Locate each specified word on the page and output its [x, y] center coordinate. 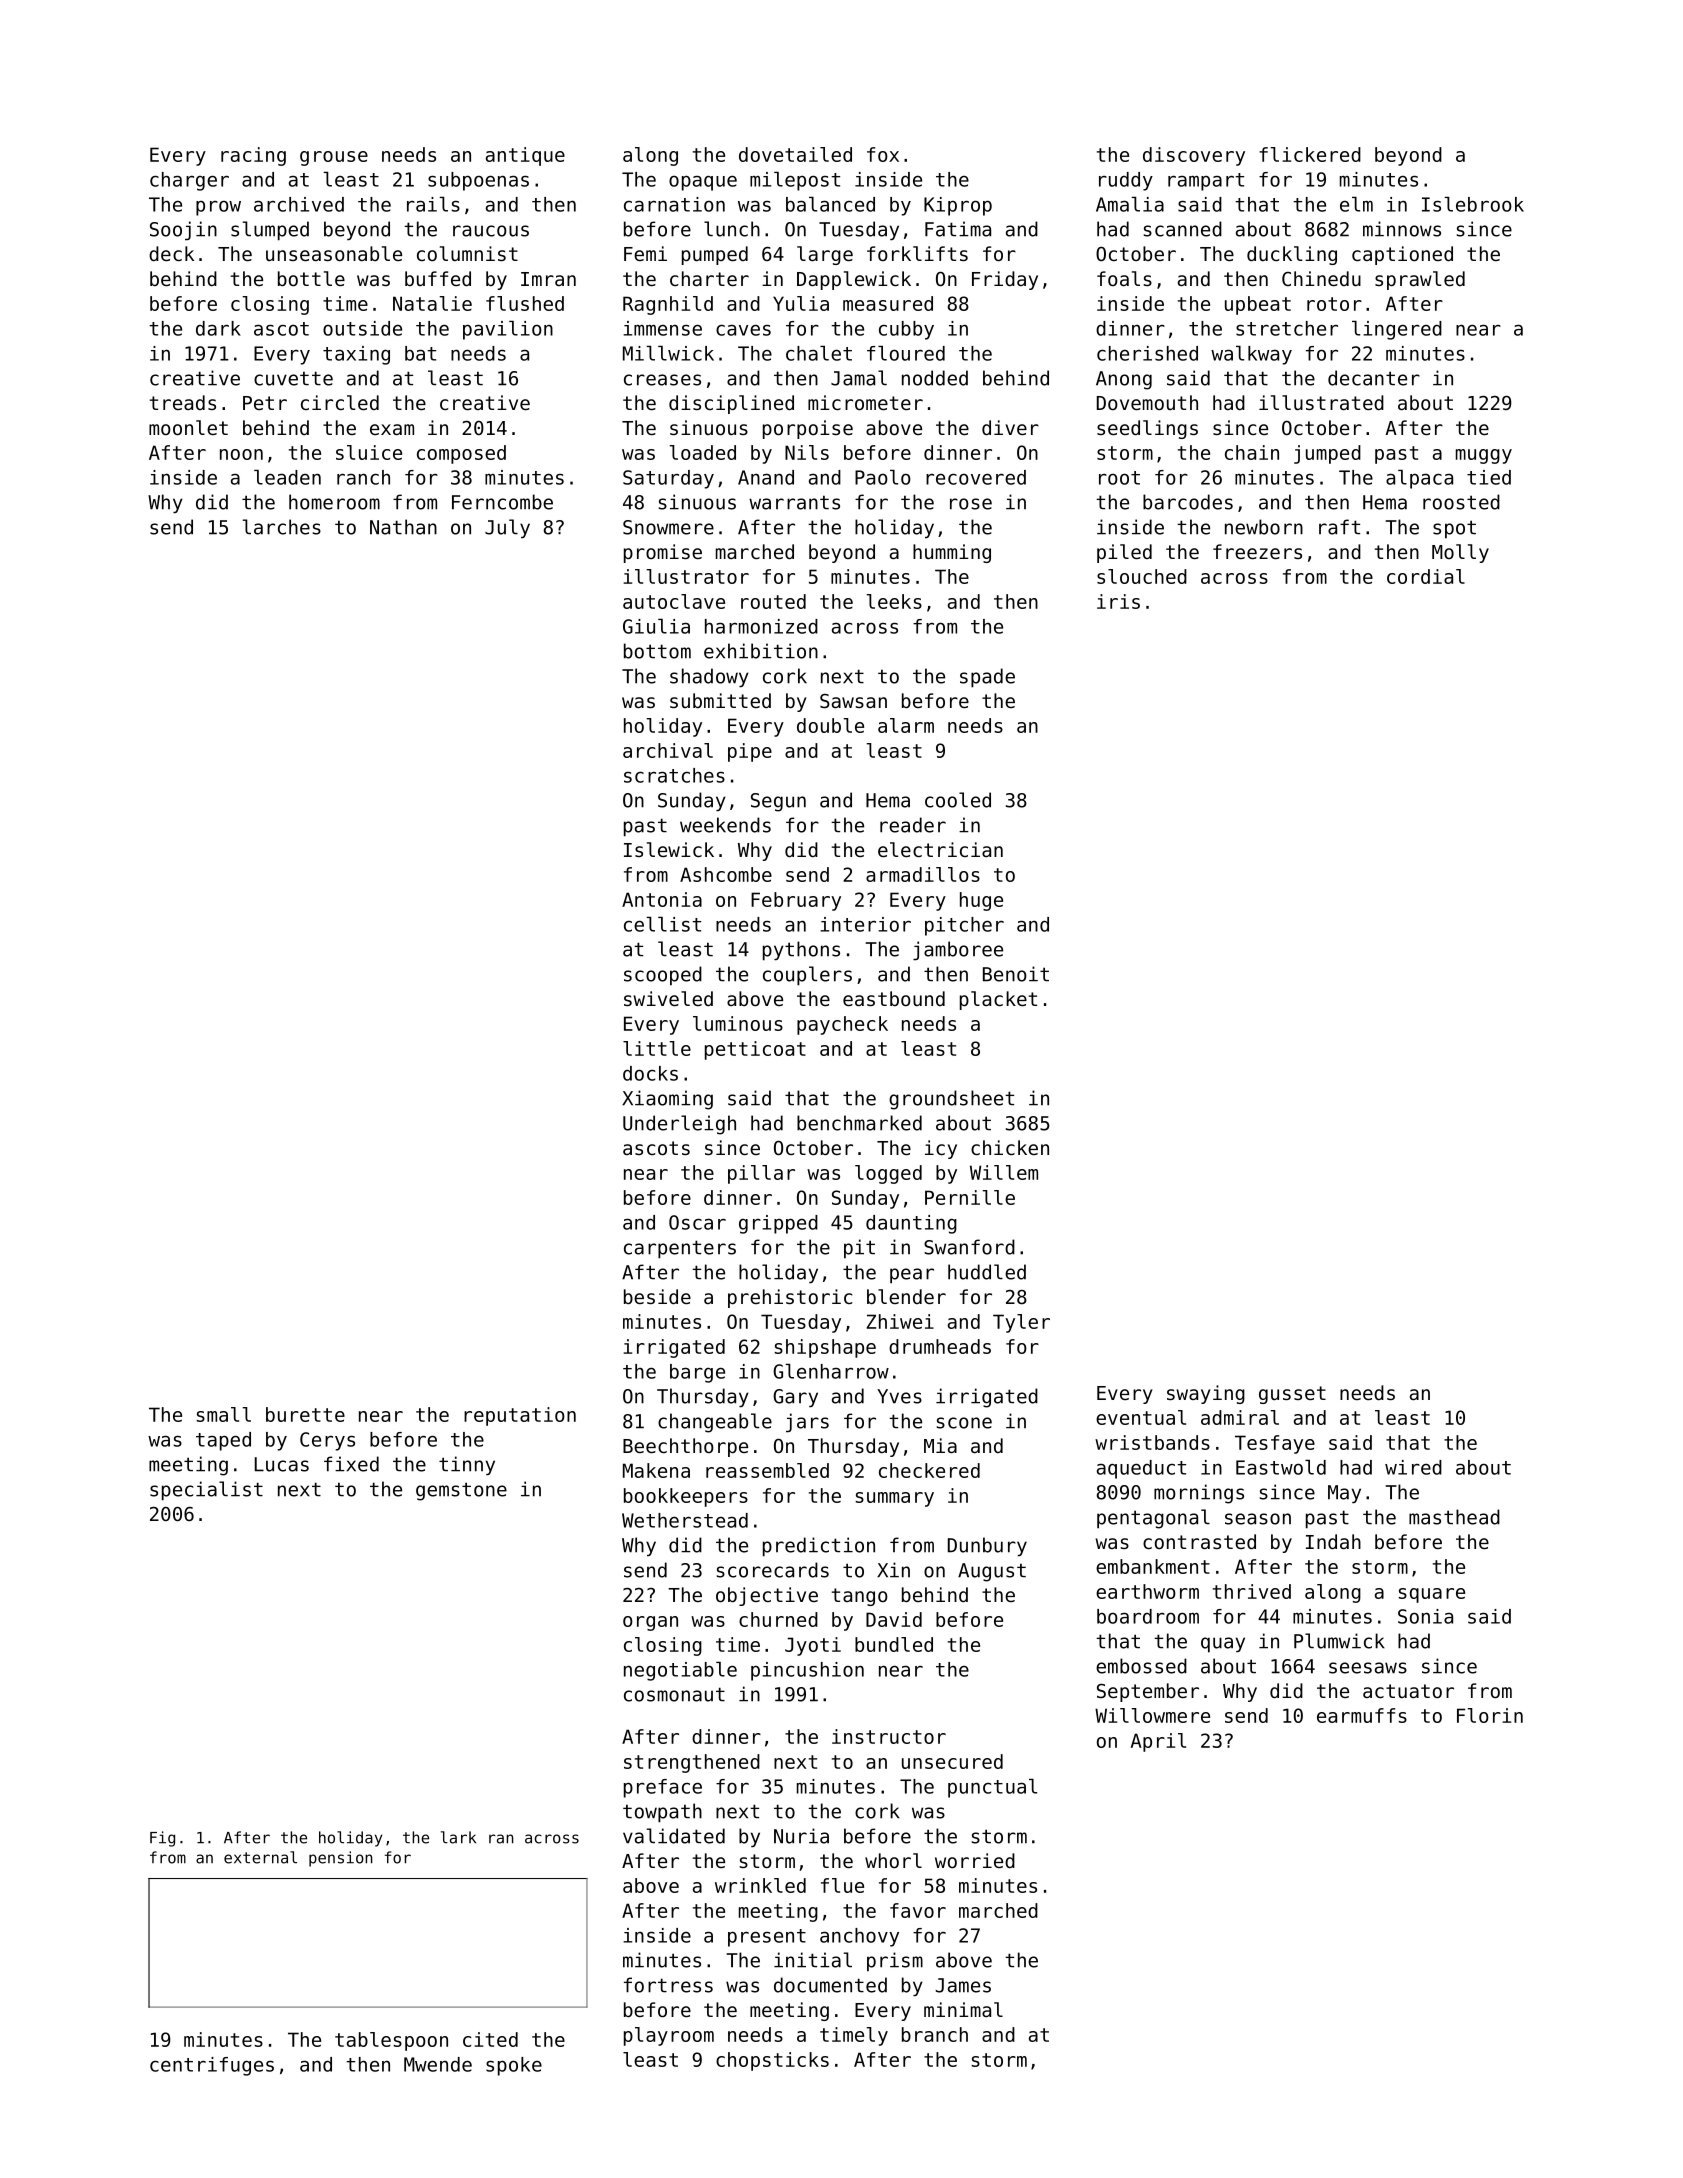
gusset [1292, 1395]
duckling [1292, 255]
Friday [1005, 280]
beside [657, 1296]
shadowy [709, 677]
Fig [162, 1839]
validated [674, 1836]
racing [253, 156]
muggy [1484, 456]
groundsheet [951, 1100]
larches [282, 527]
